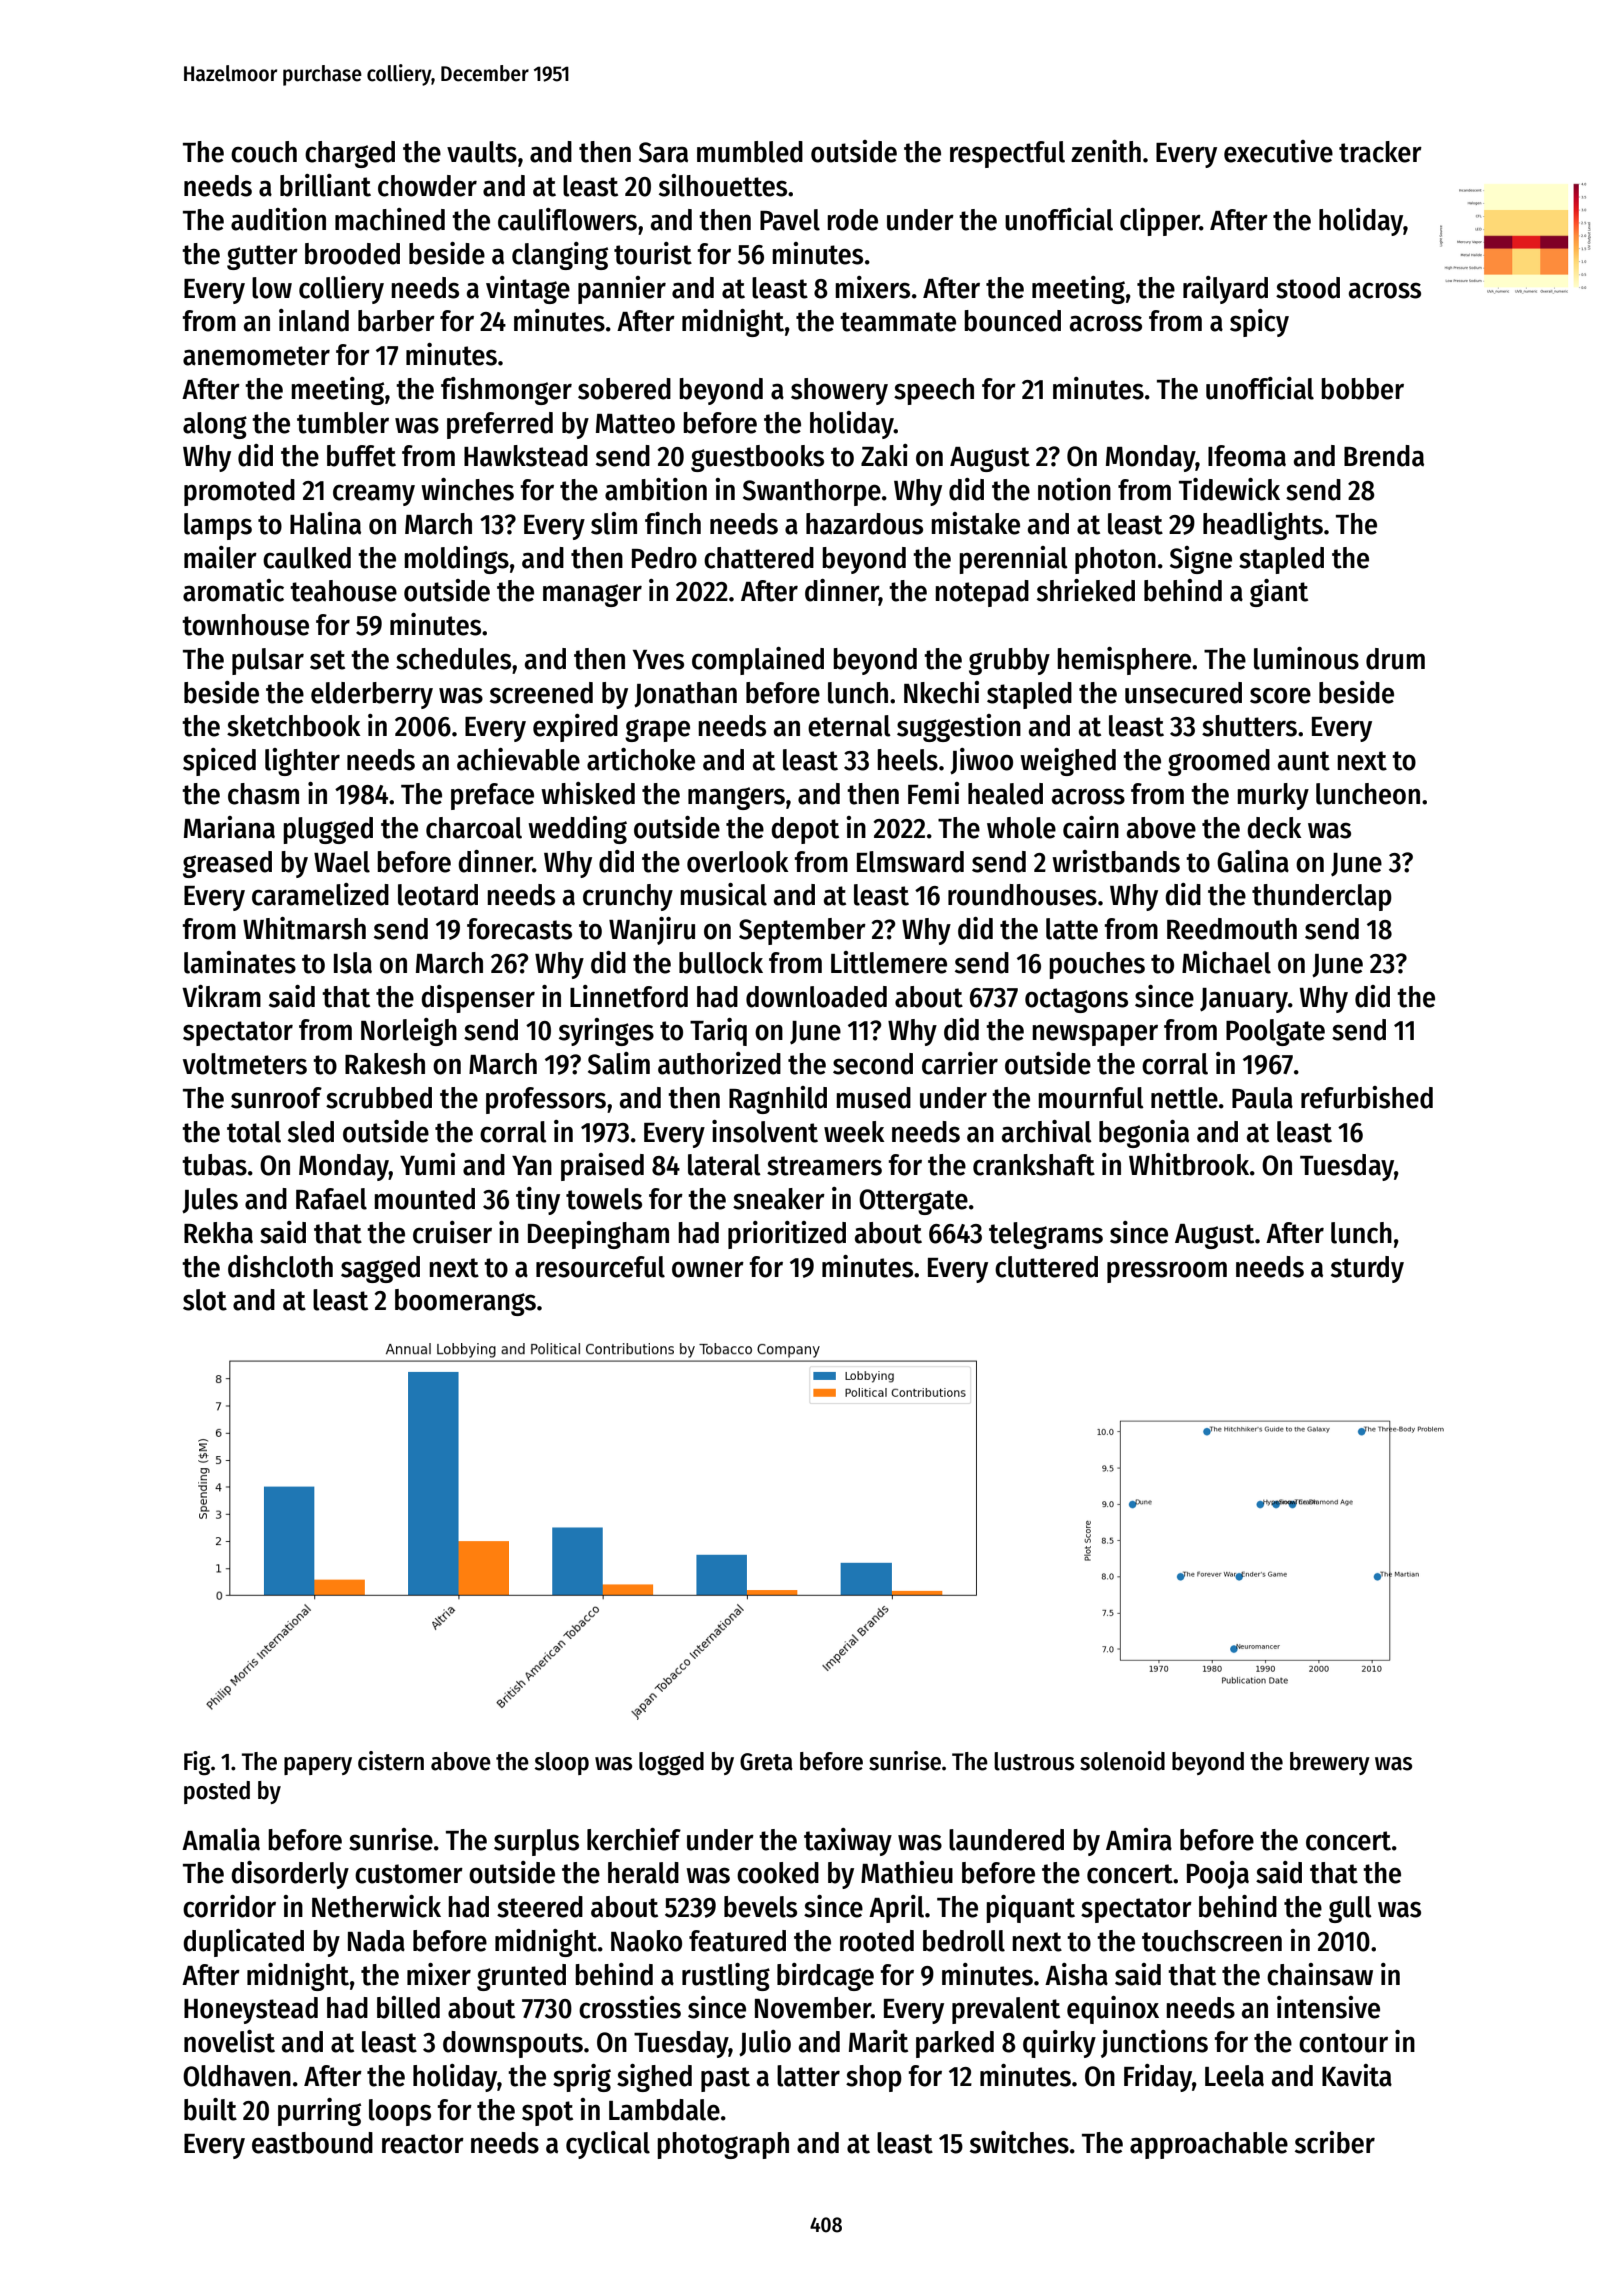 The image size is (1620, 2292). What do you see at coordinates (1330, 1763) in the page?
I see `brewery` at bounding box center [1330, 1763].
